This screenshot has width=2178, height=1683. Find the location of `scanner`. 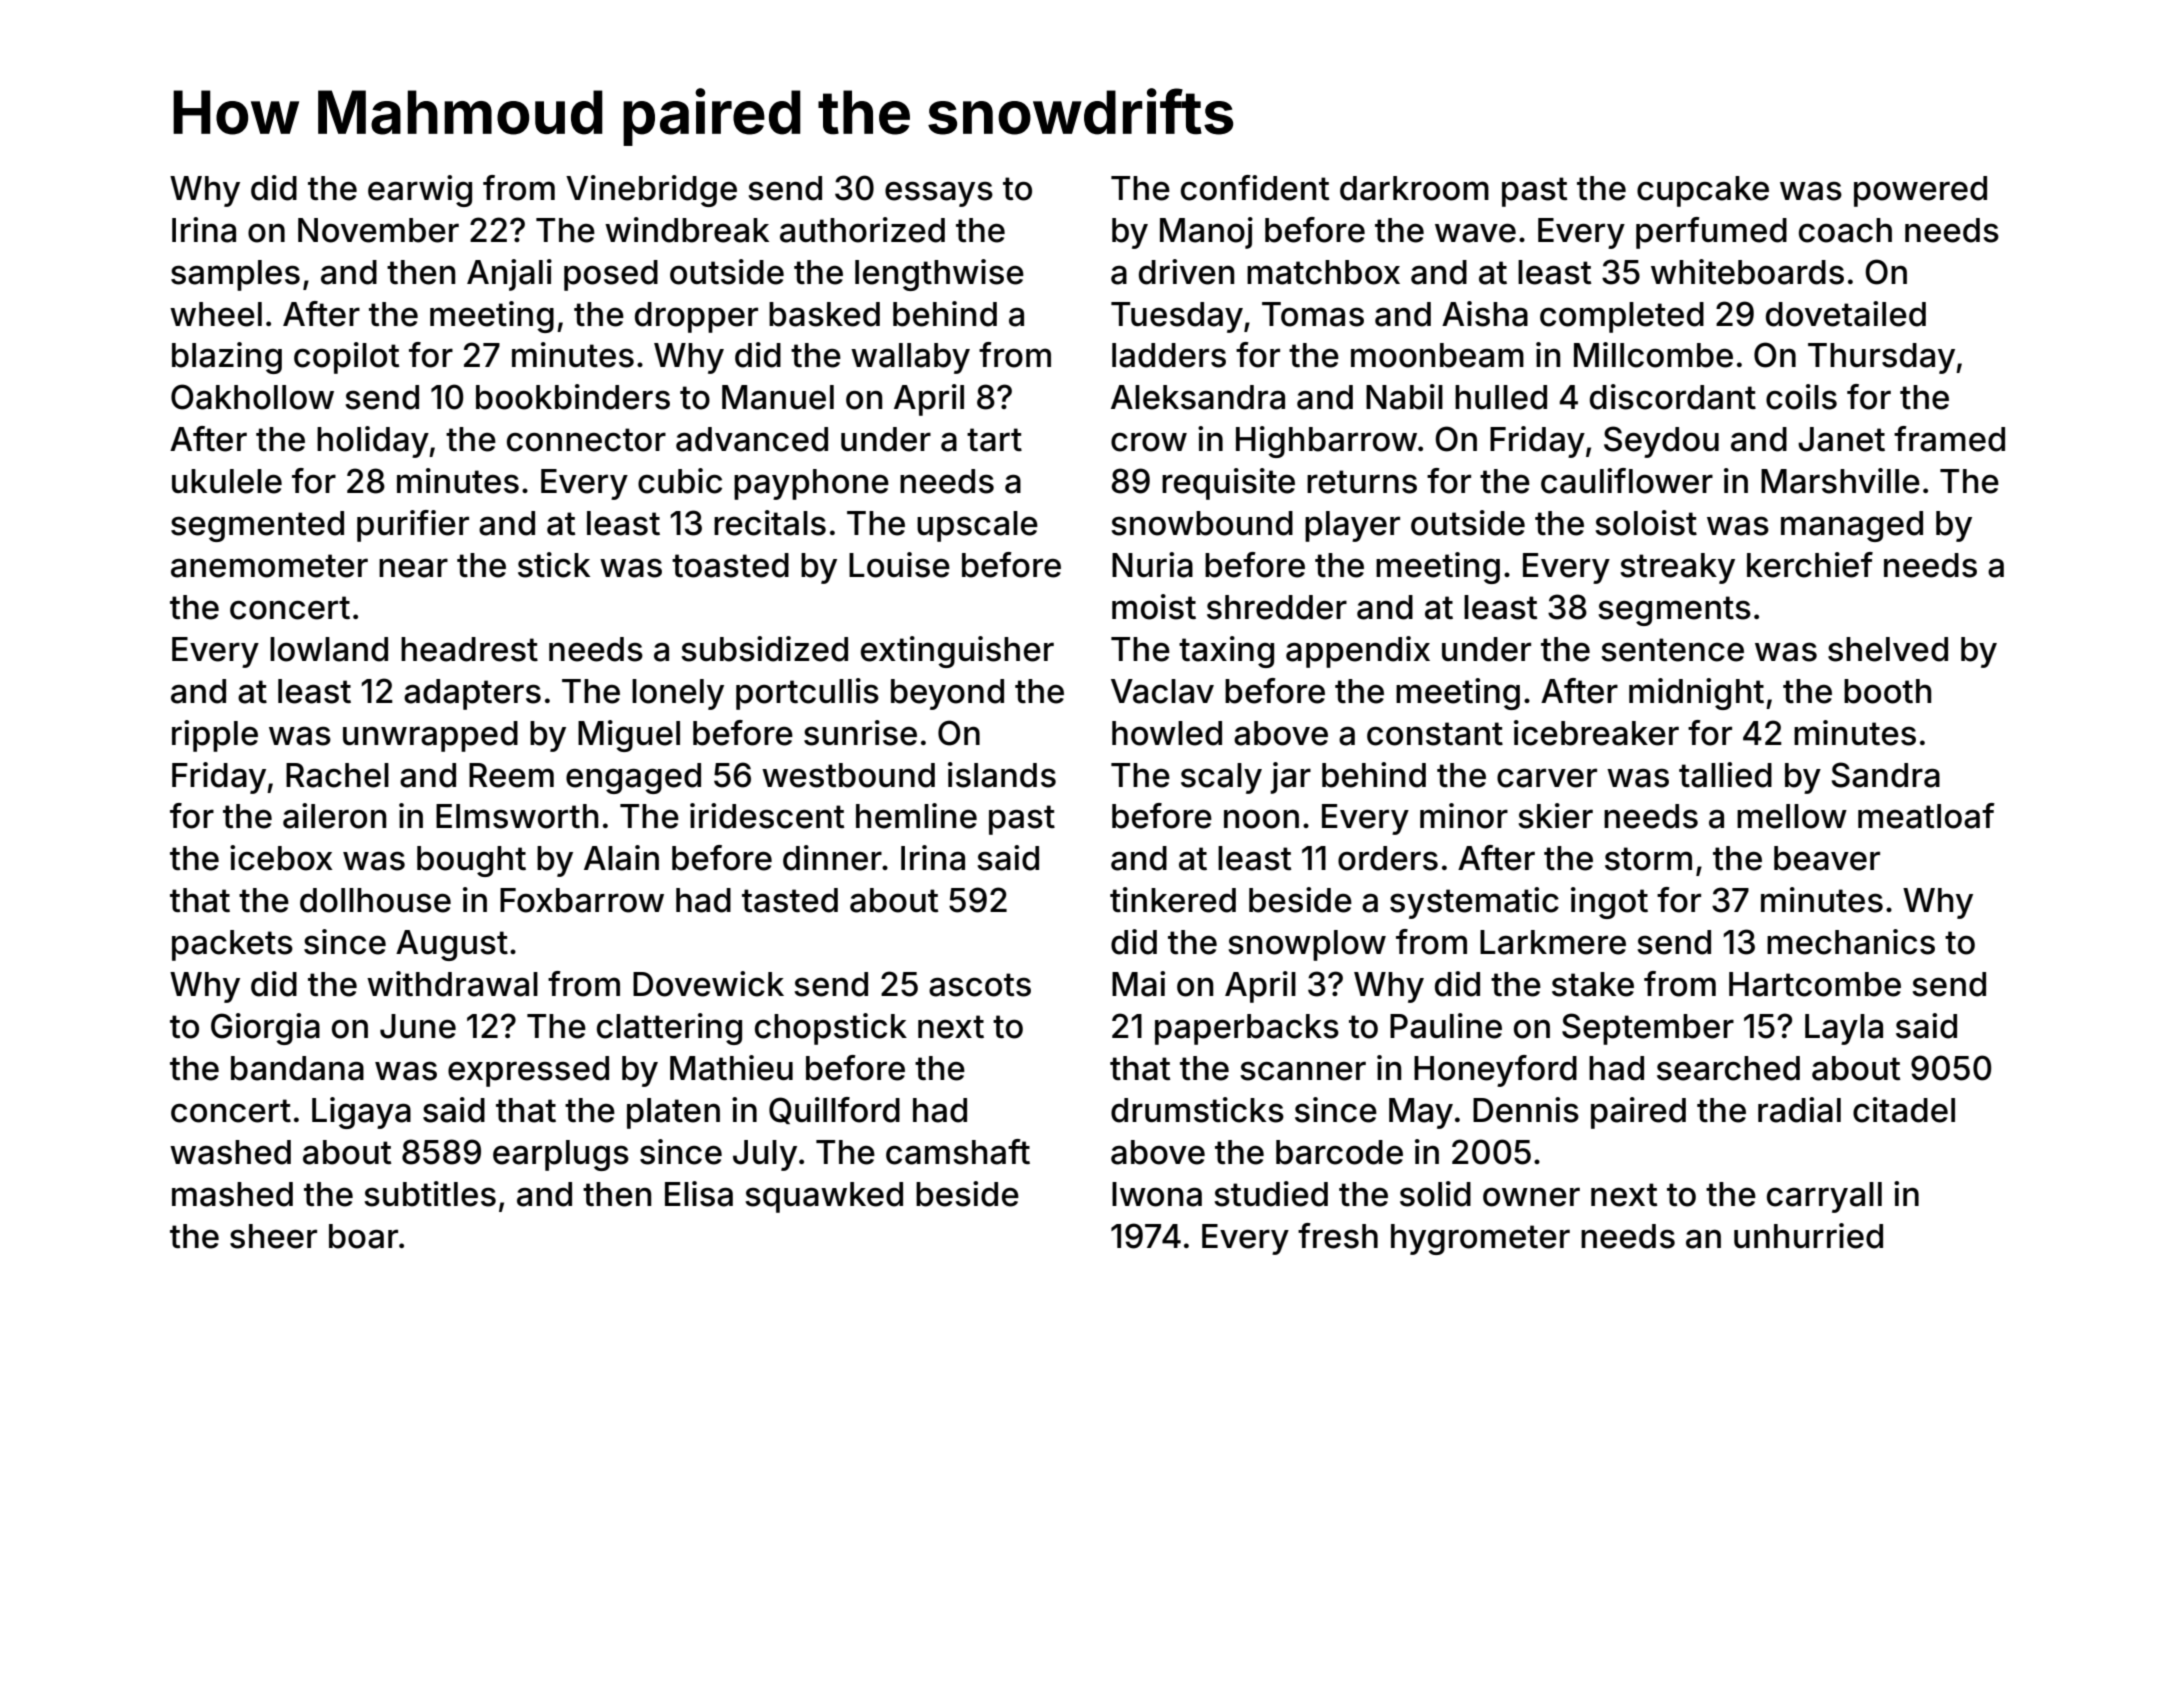

scanner is located at coordinates (1303, 1071).
